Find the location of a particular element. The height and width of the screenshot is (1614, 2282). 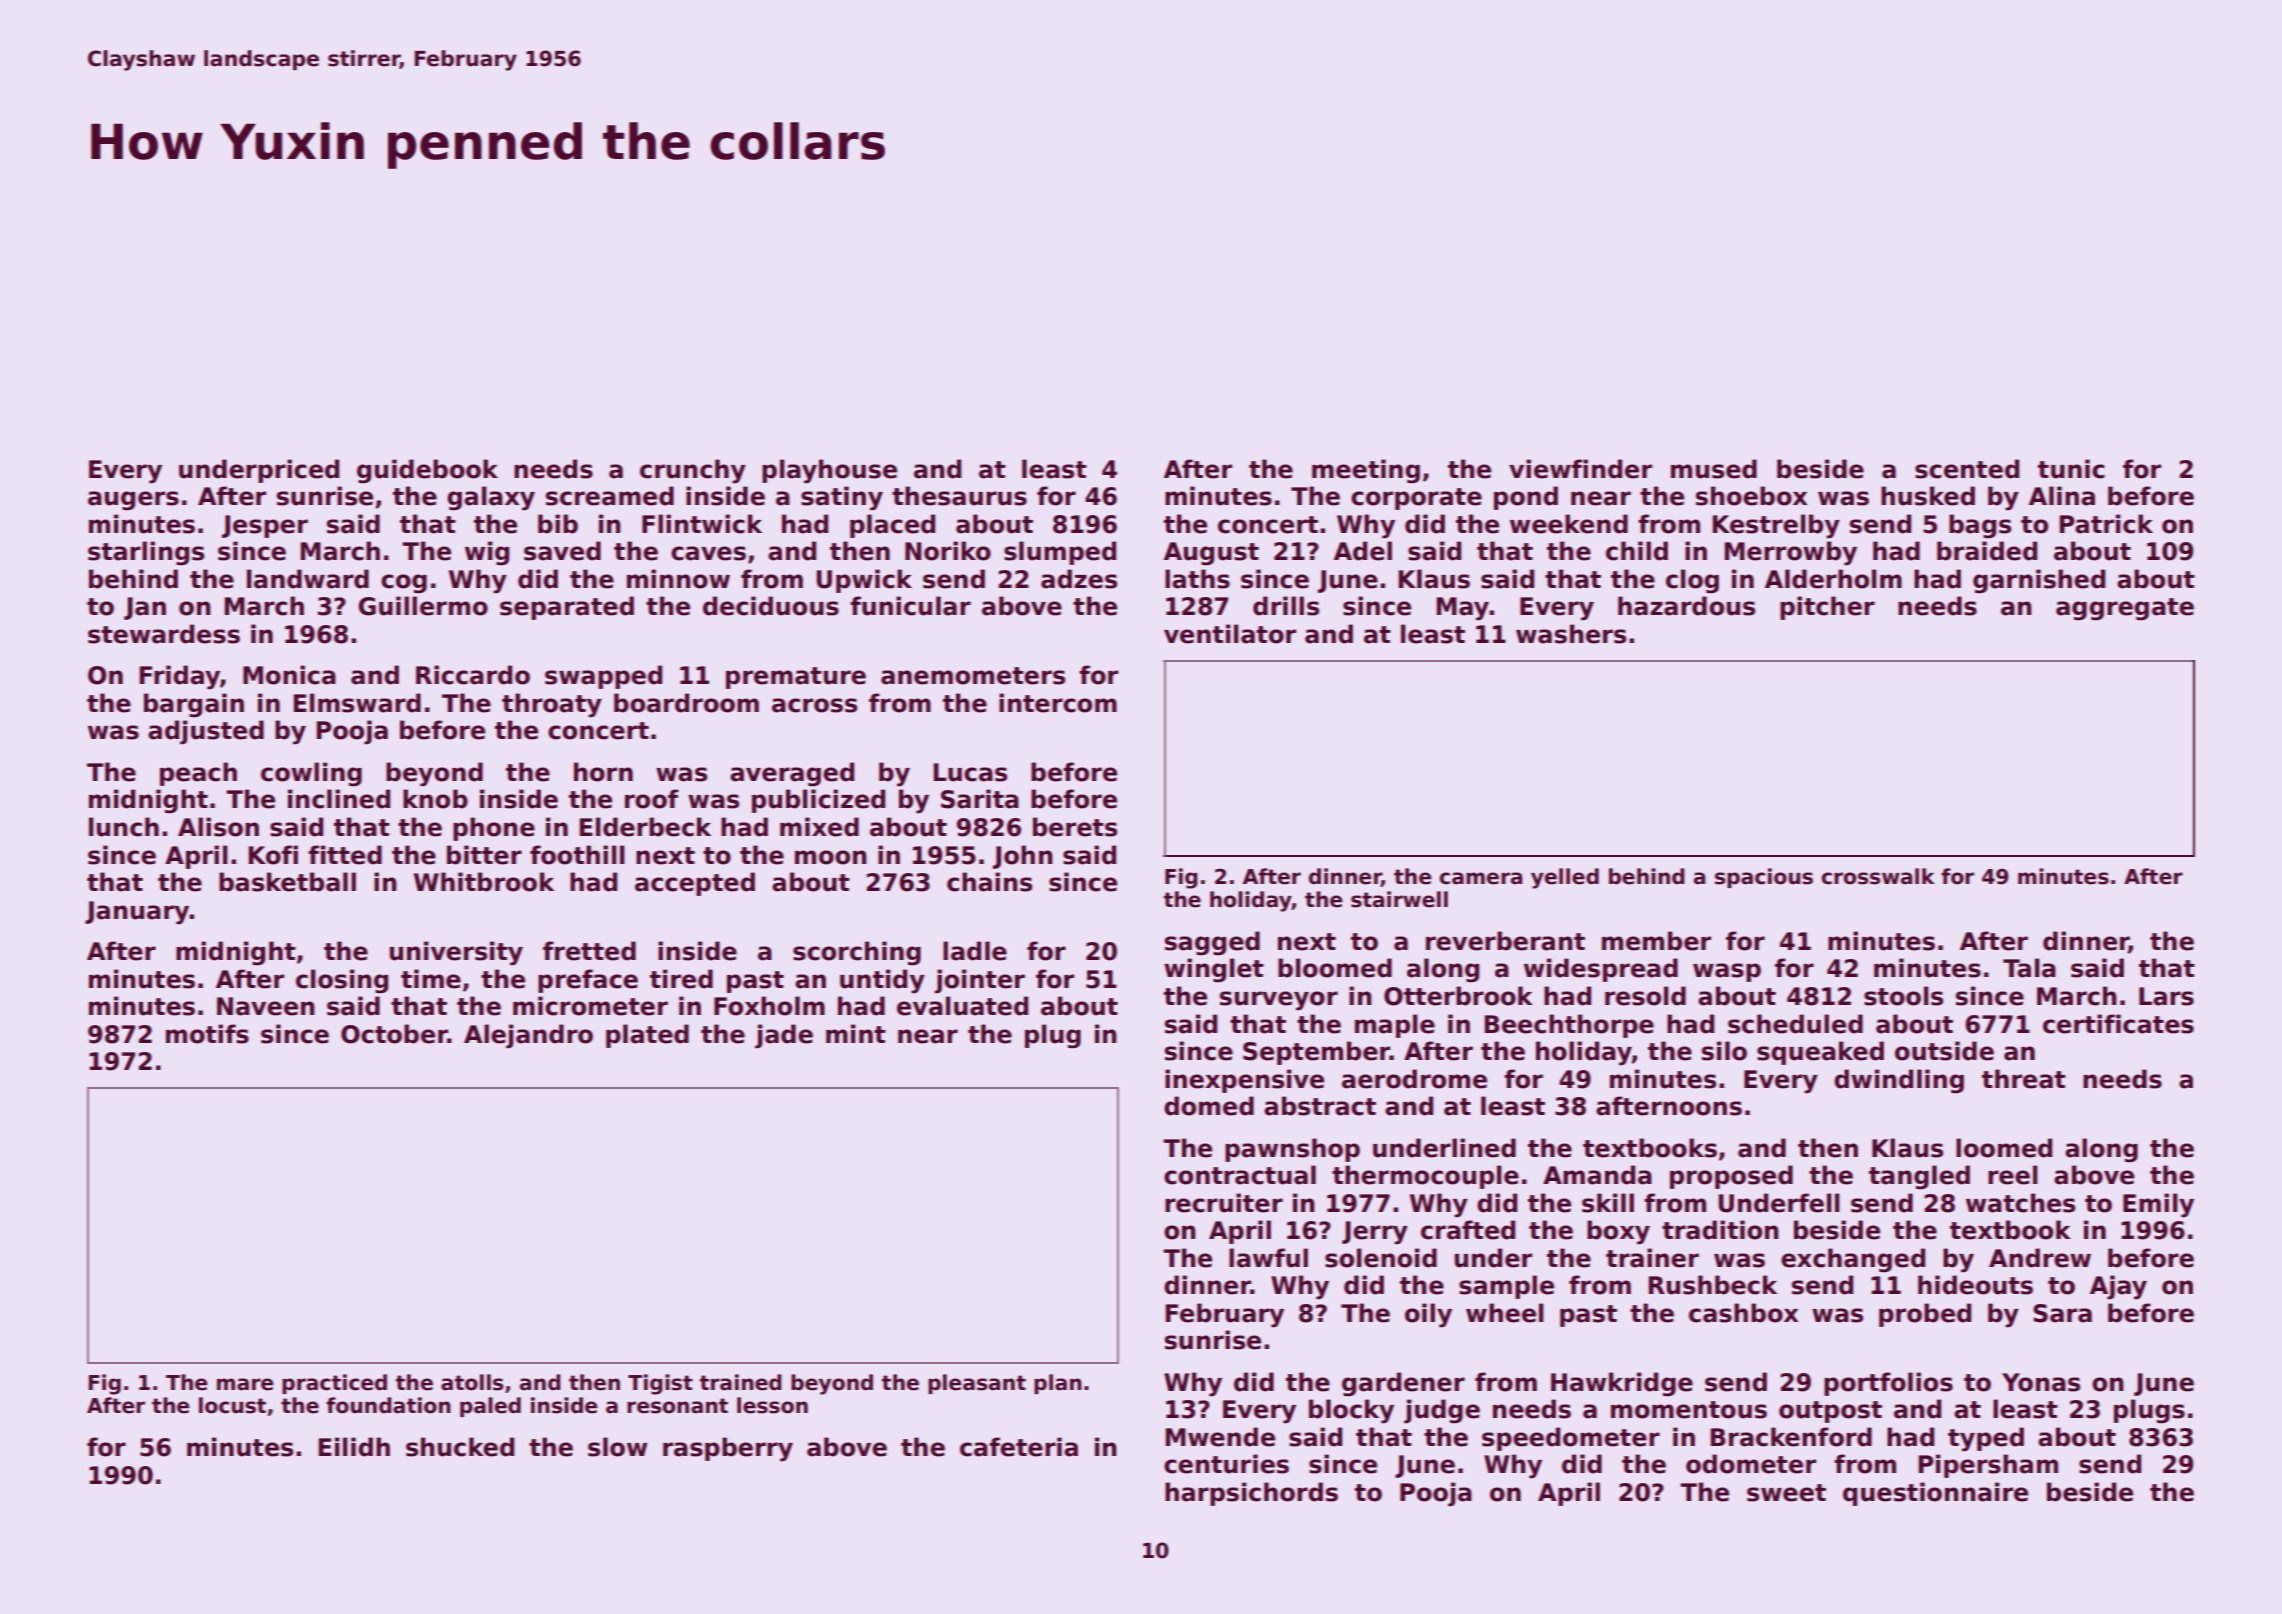

playhouse is located at coordinates (829, 471).
